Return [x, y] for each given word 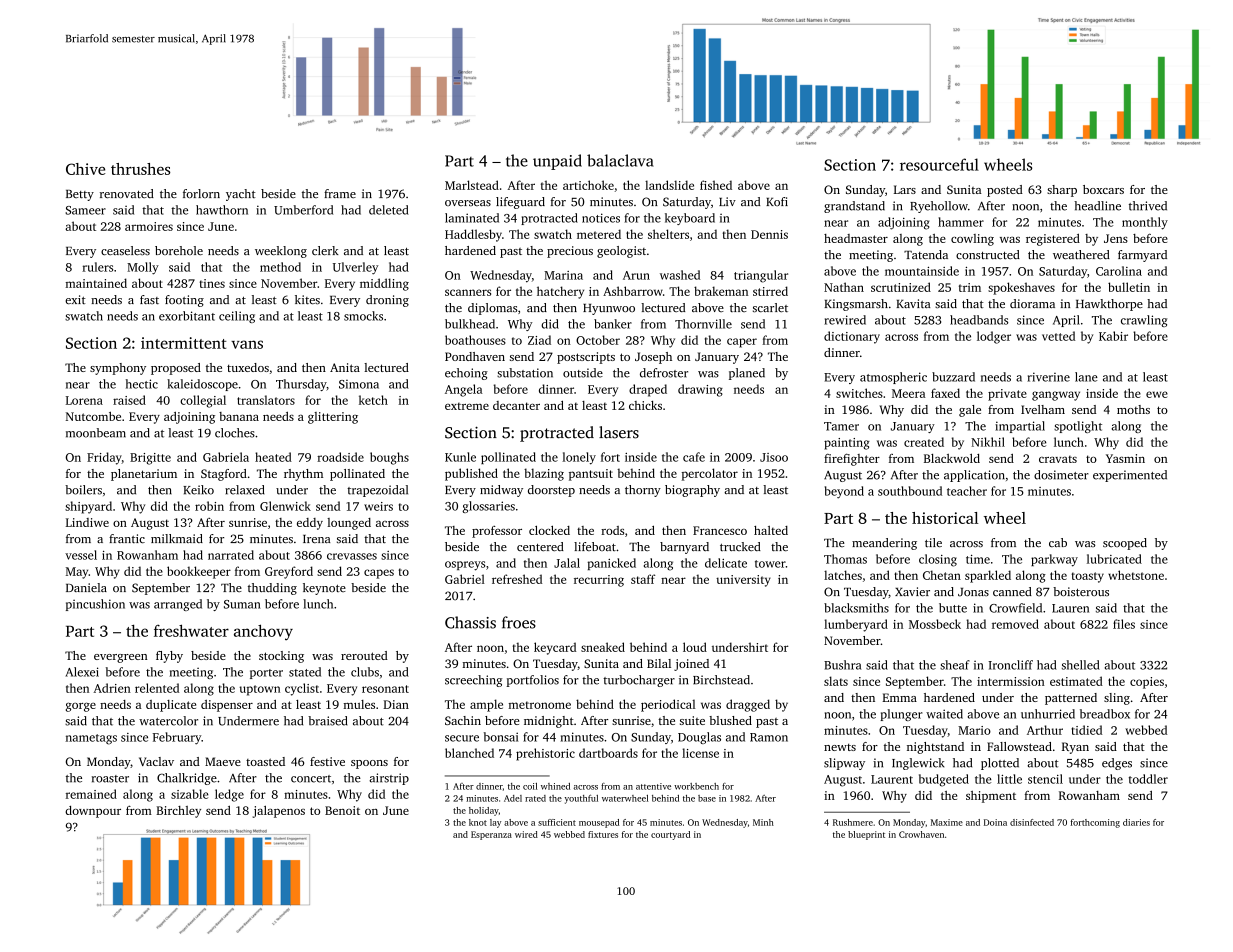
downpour [93, 812]
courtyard [670, 835]
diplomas [492, 309]
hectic [142, 384]
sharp [1062, 191]
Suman [242, 604]
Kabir [1113, 336]
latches [843, 575]
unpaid [557, 162]
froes [519, 622]
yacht [241, 195]
